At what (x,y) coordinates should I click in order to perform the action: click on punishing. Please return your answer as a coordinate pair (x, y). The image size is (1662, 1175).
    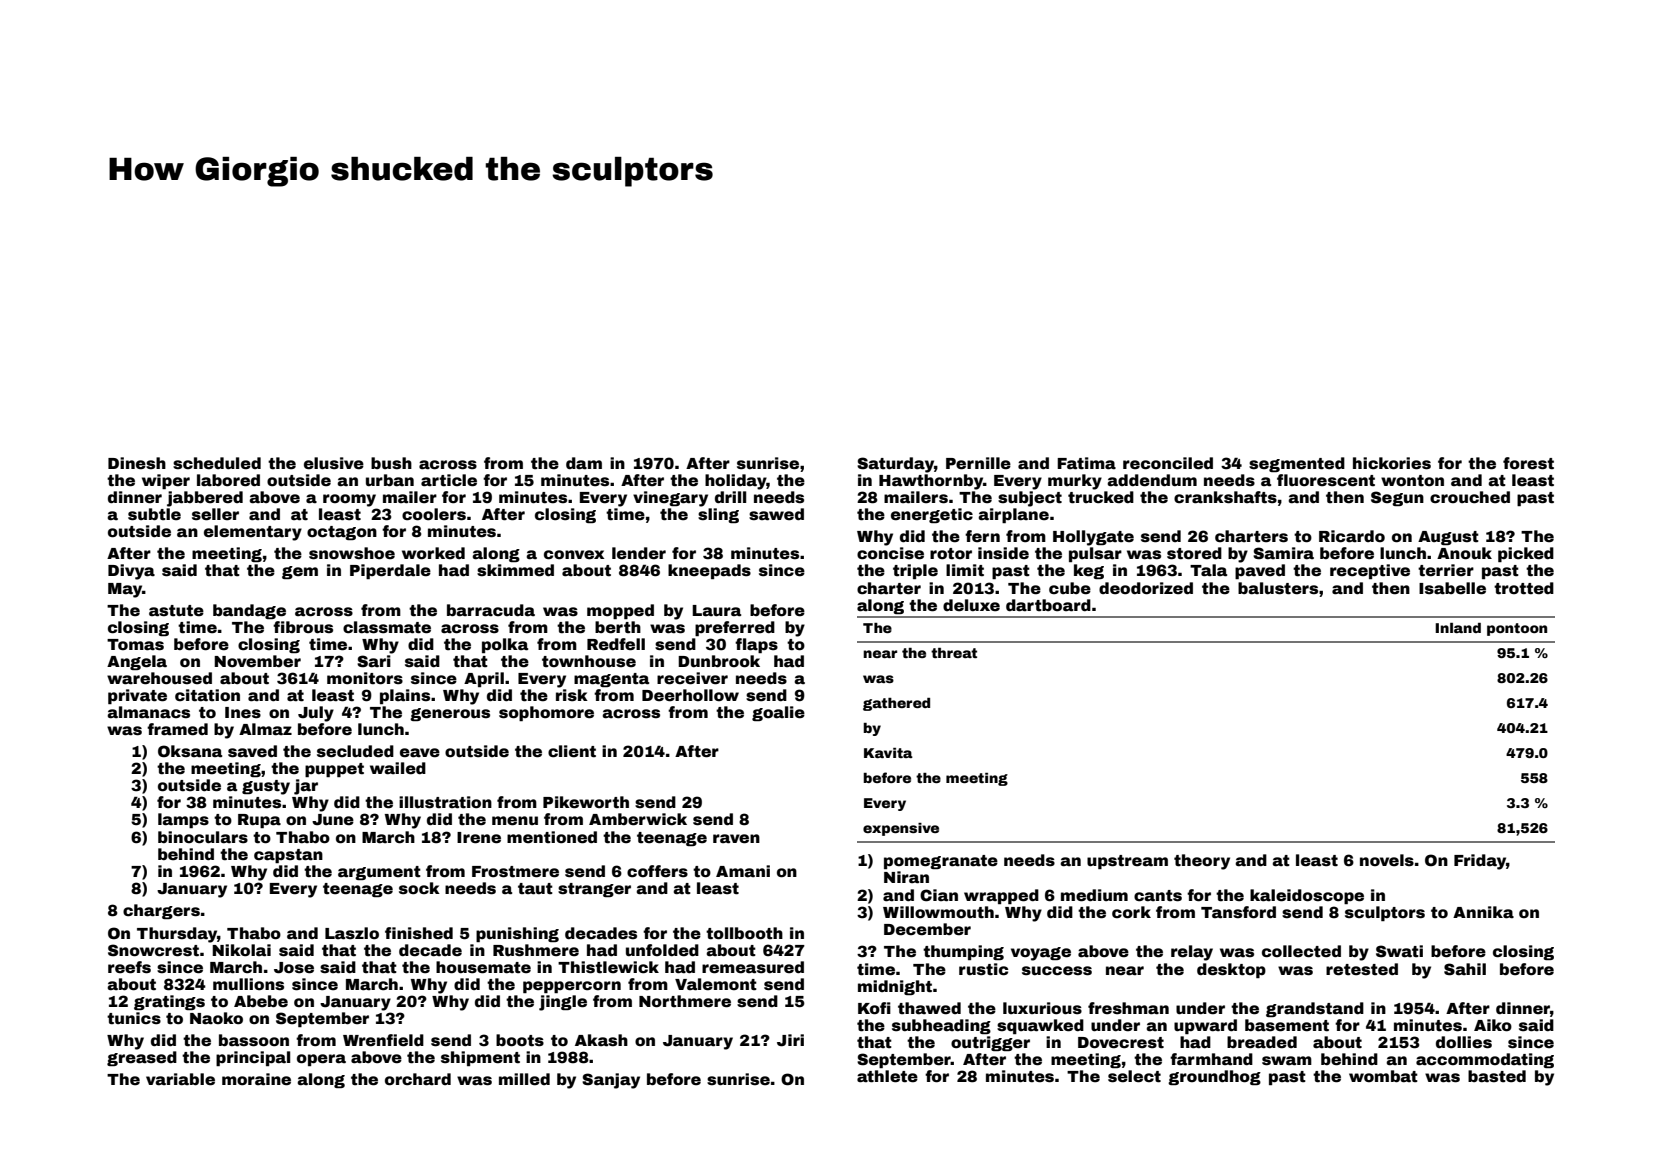
    Looking at the image, I should click on (517, 934).
